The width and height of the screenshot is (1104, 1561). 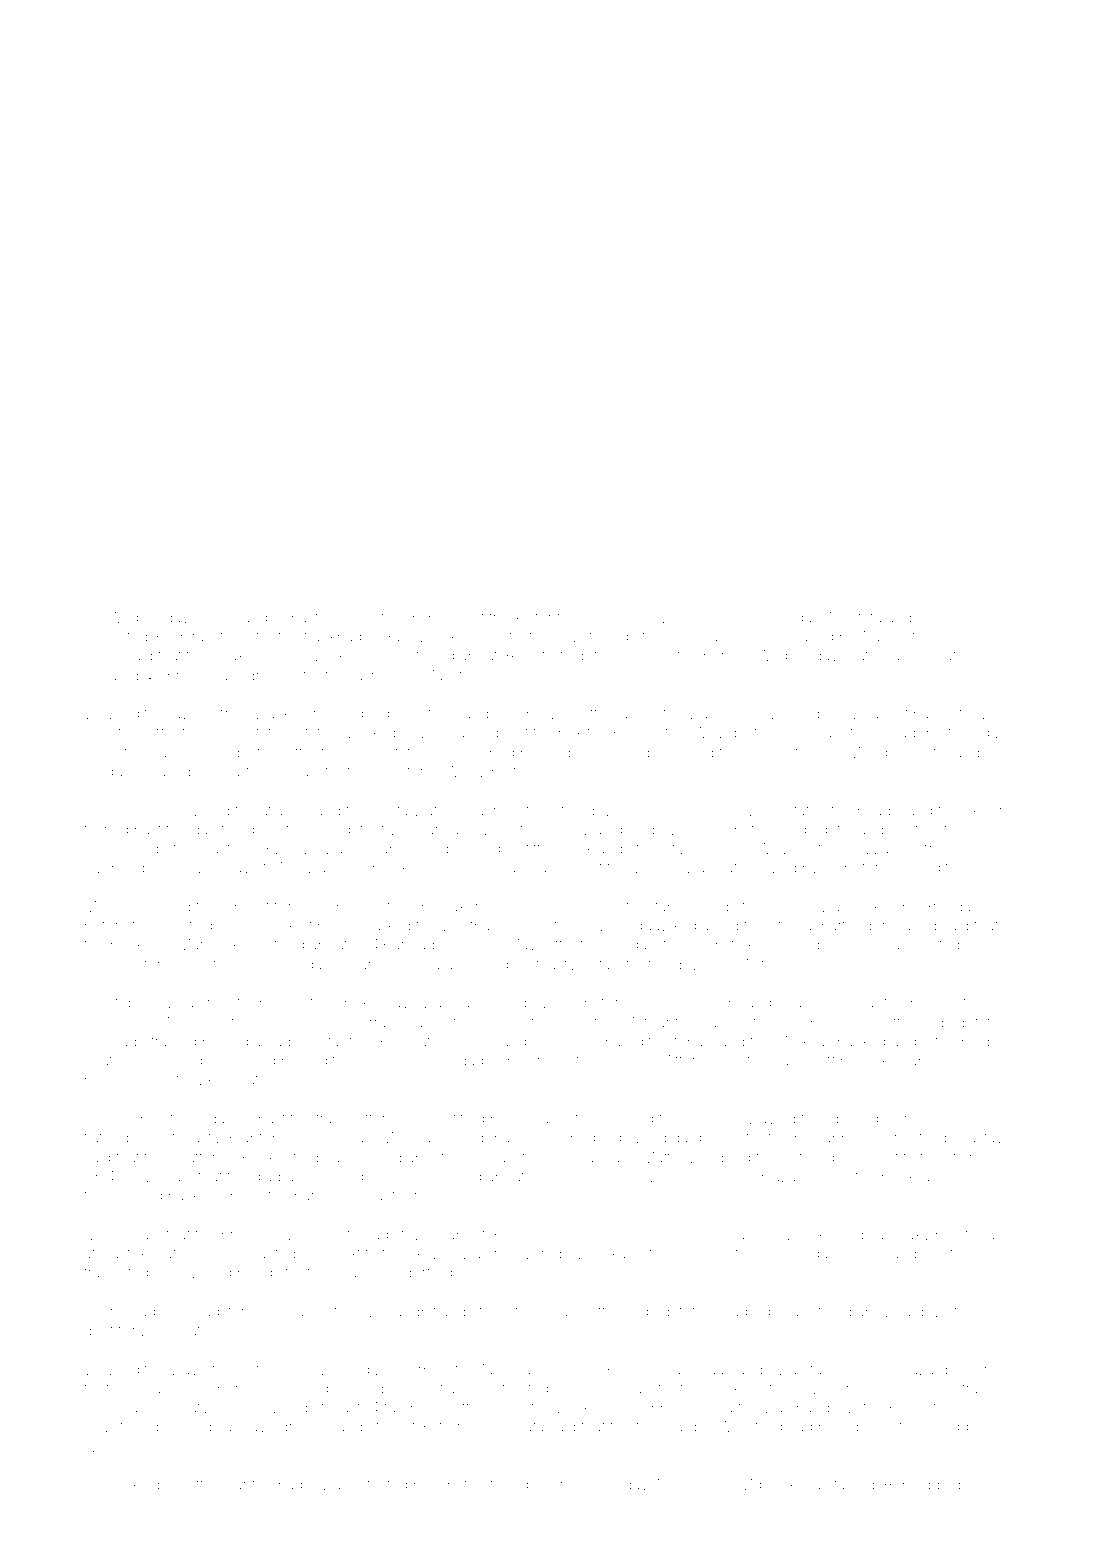 What do you see at coordinates (488, 870) in the screenshot?
I see `capacious` at bounding box center [488, 870].
